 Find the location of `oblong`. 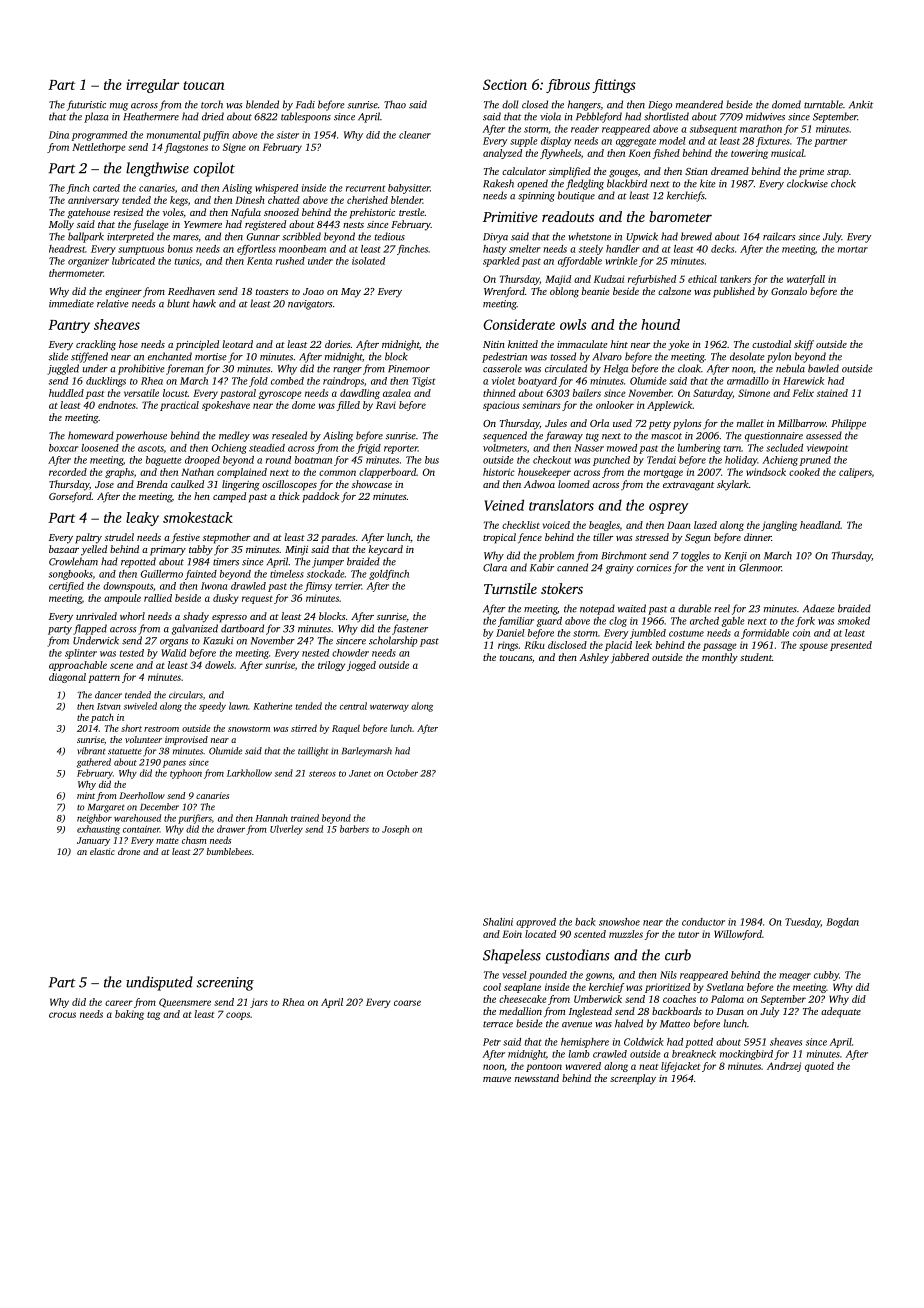

oblong is located at coordinates (564, 292).
